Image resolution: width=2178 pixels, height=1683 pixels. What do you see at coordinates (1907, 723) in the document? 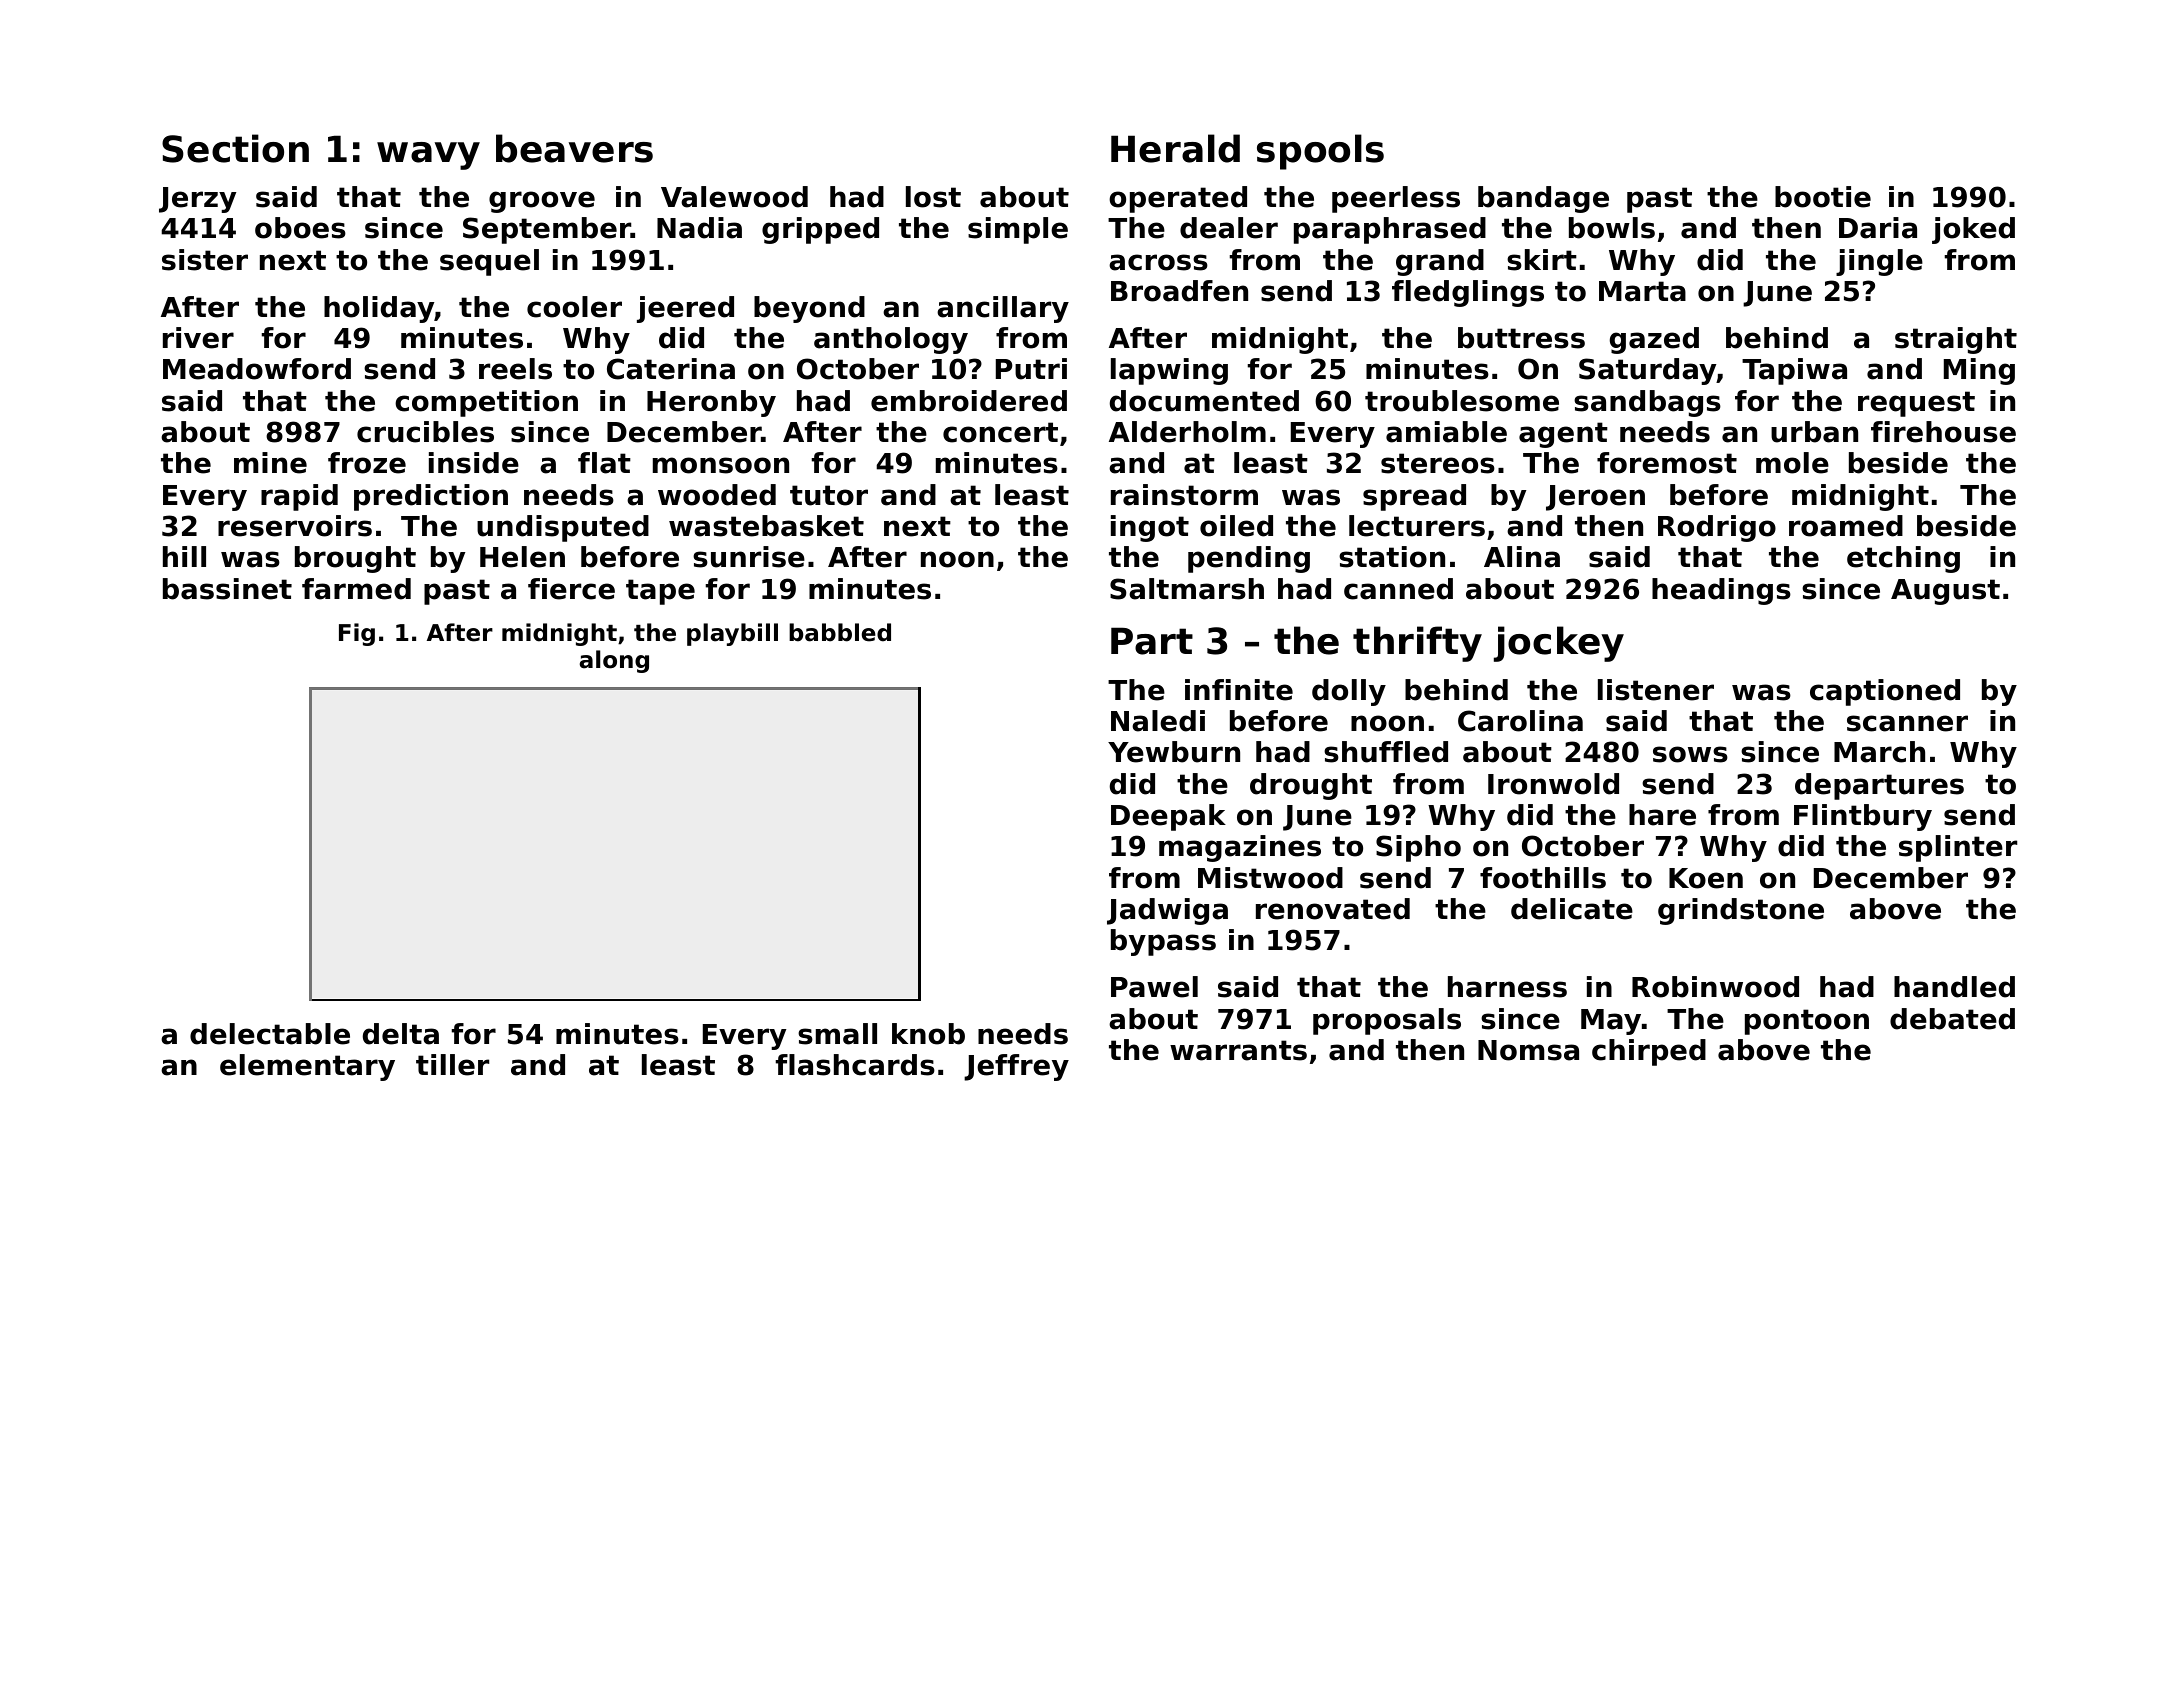
I see `scanner` at bounding box center [1907, 723].
